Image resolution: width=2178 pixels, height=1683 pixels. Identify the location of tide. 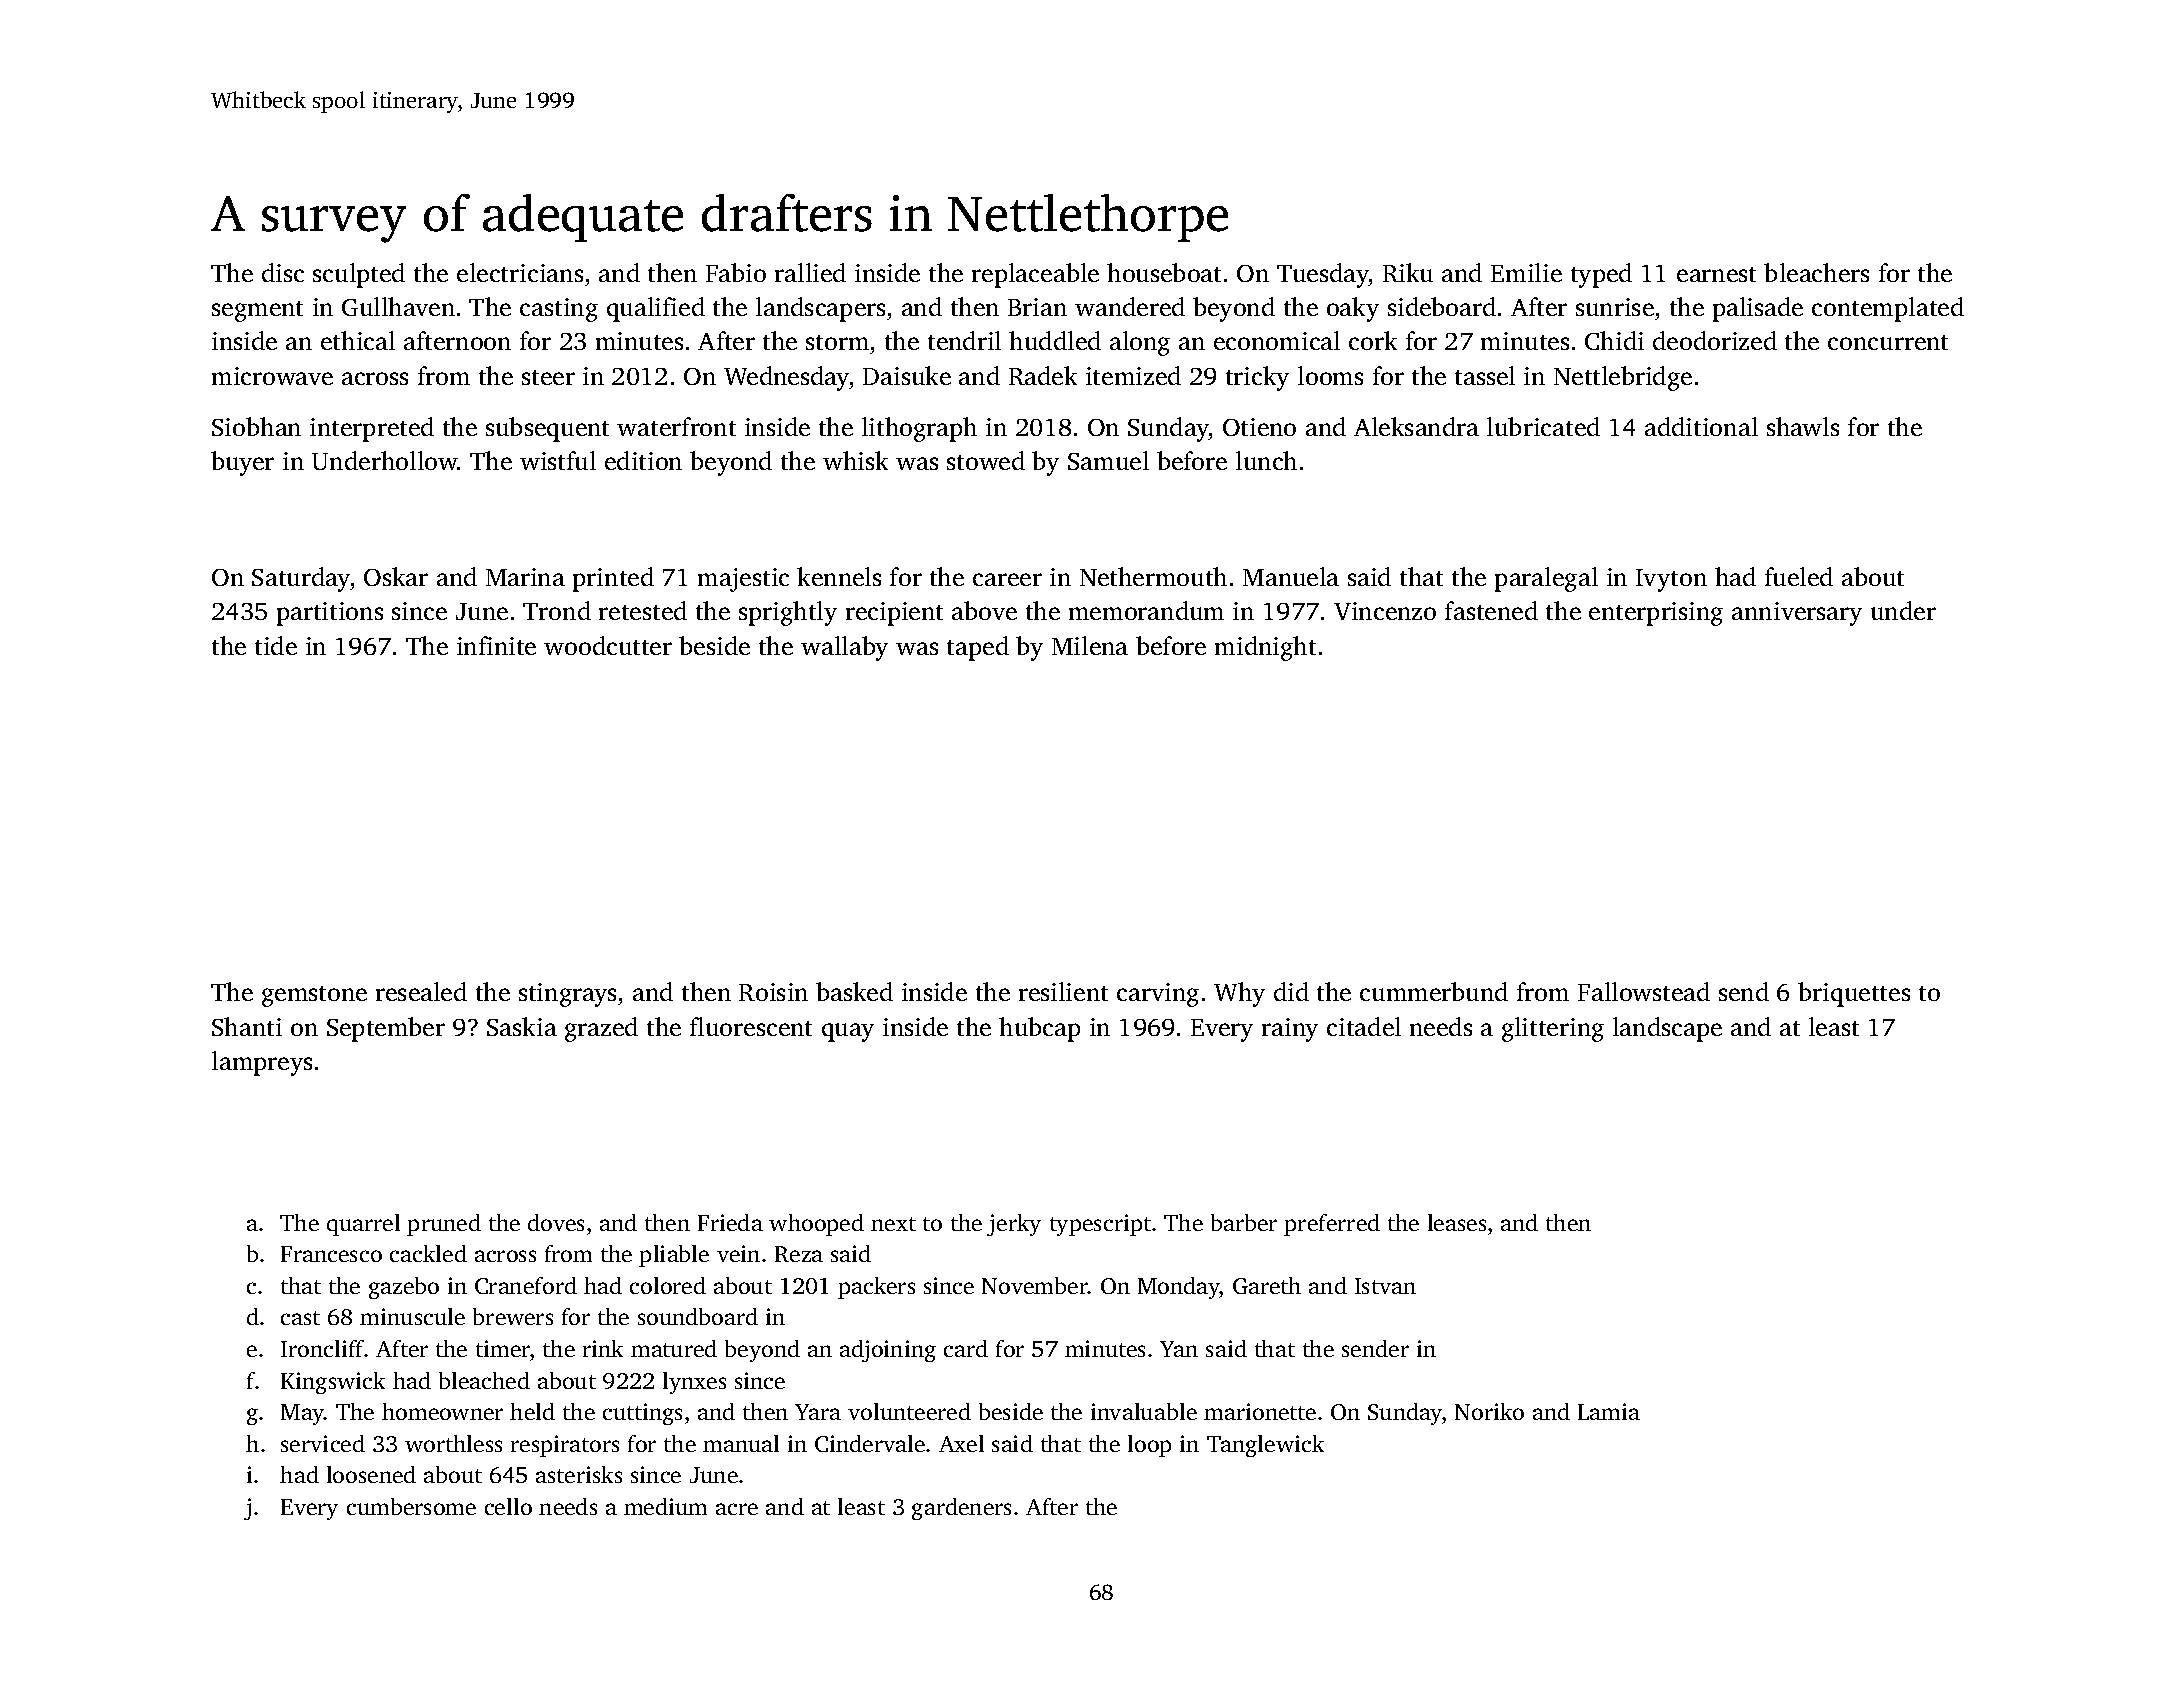
(276, 645).
